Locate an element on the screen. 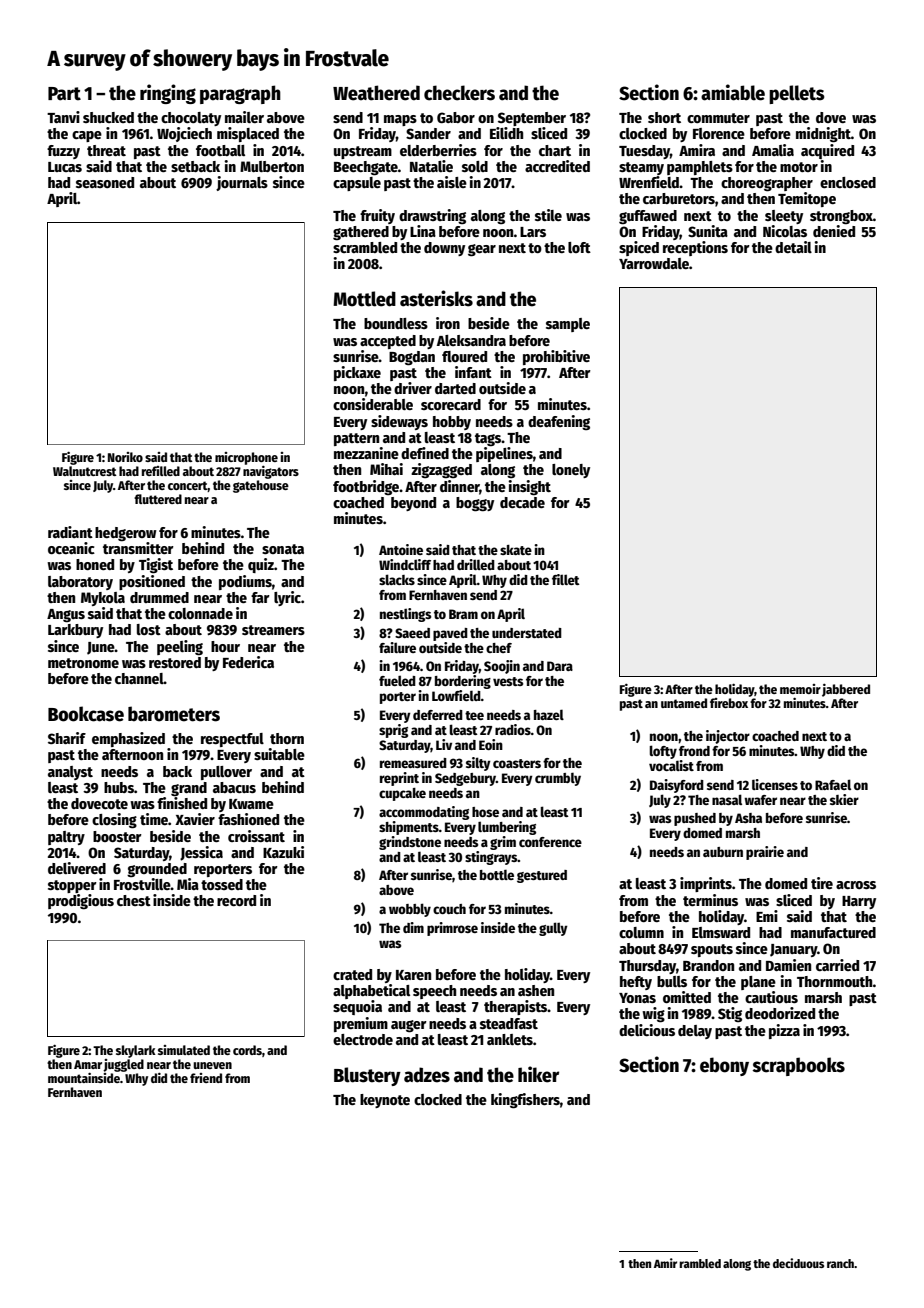 This screenshot has height=1308, width=924. drummed is located at coordinates (159, 597).
